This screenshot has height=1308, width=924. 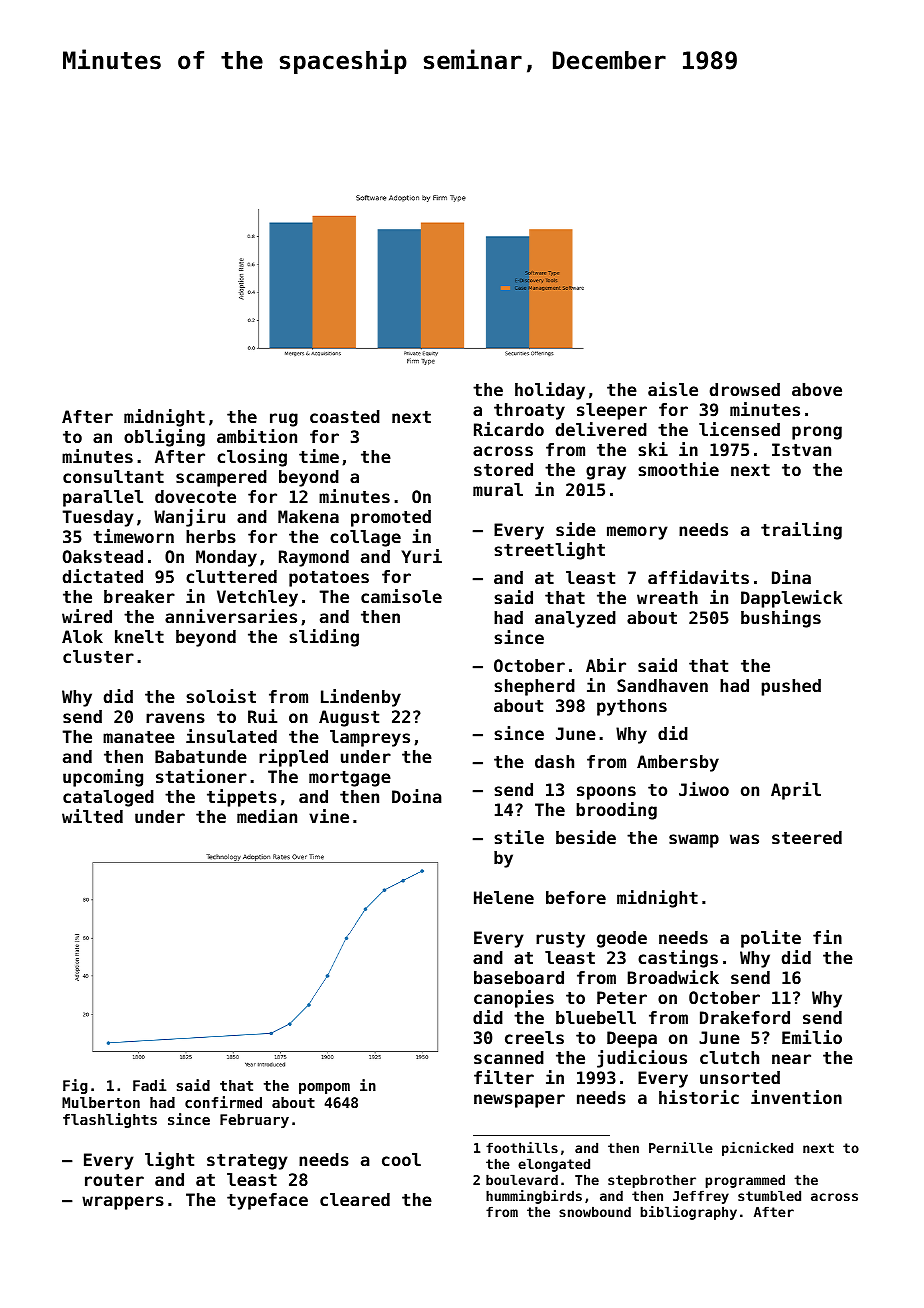 What do you see at coordinates (201, 776) in the screenshot?
I see `stationer` at bounding box center [201, 776].
